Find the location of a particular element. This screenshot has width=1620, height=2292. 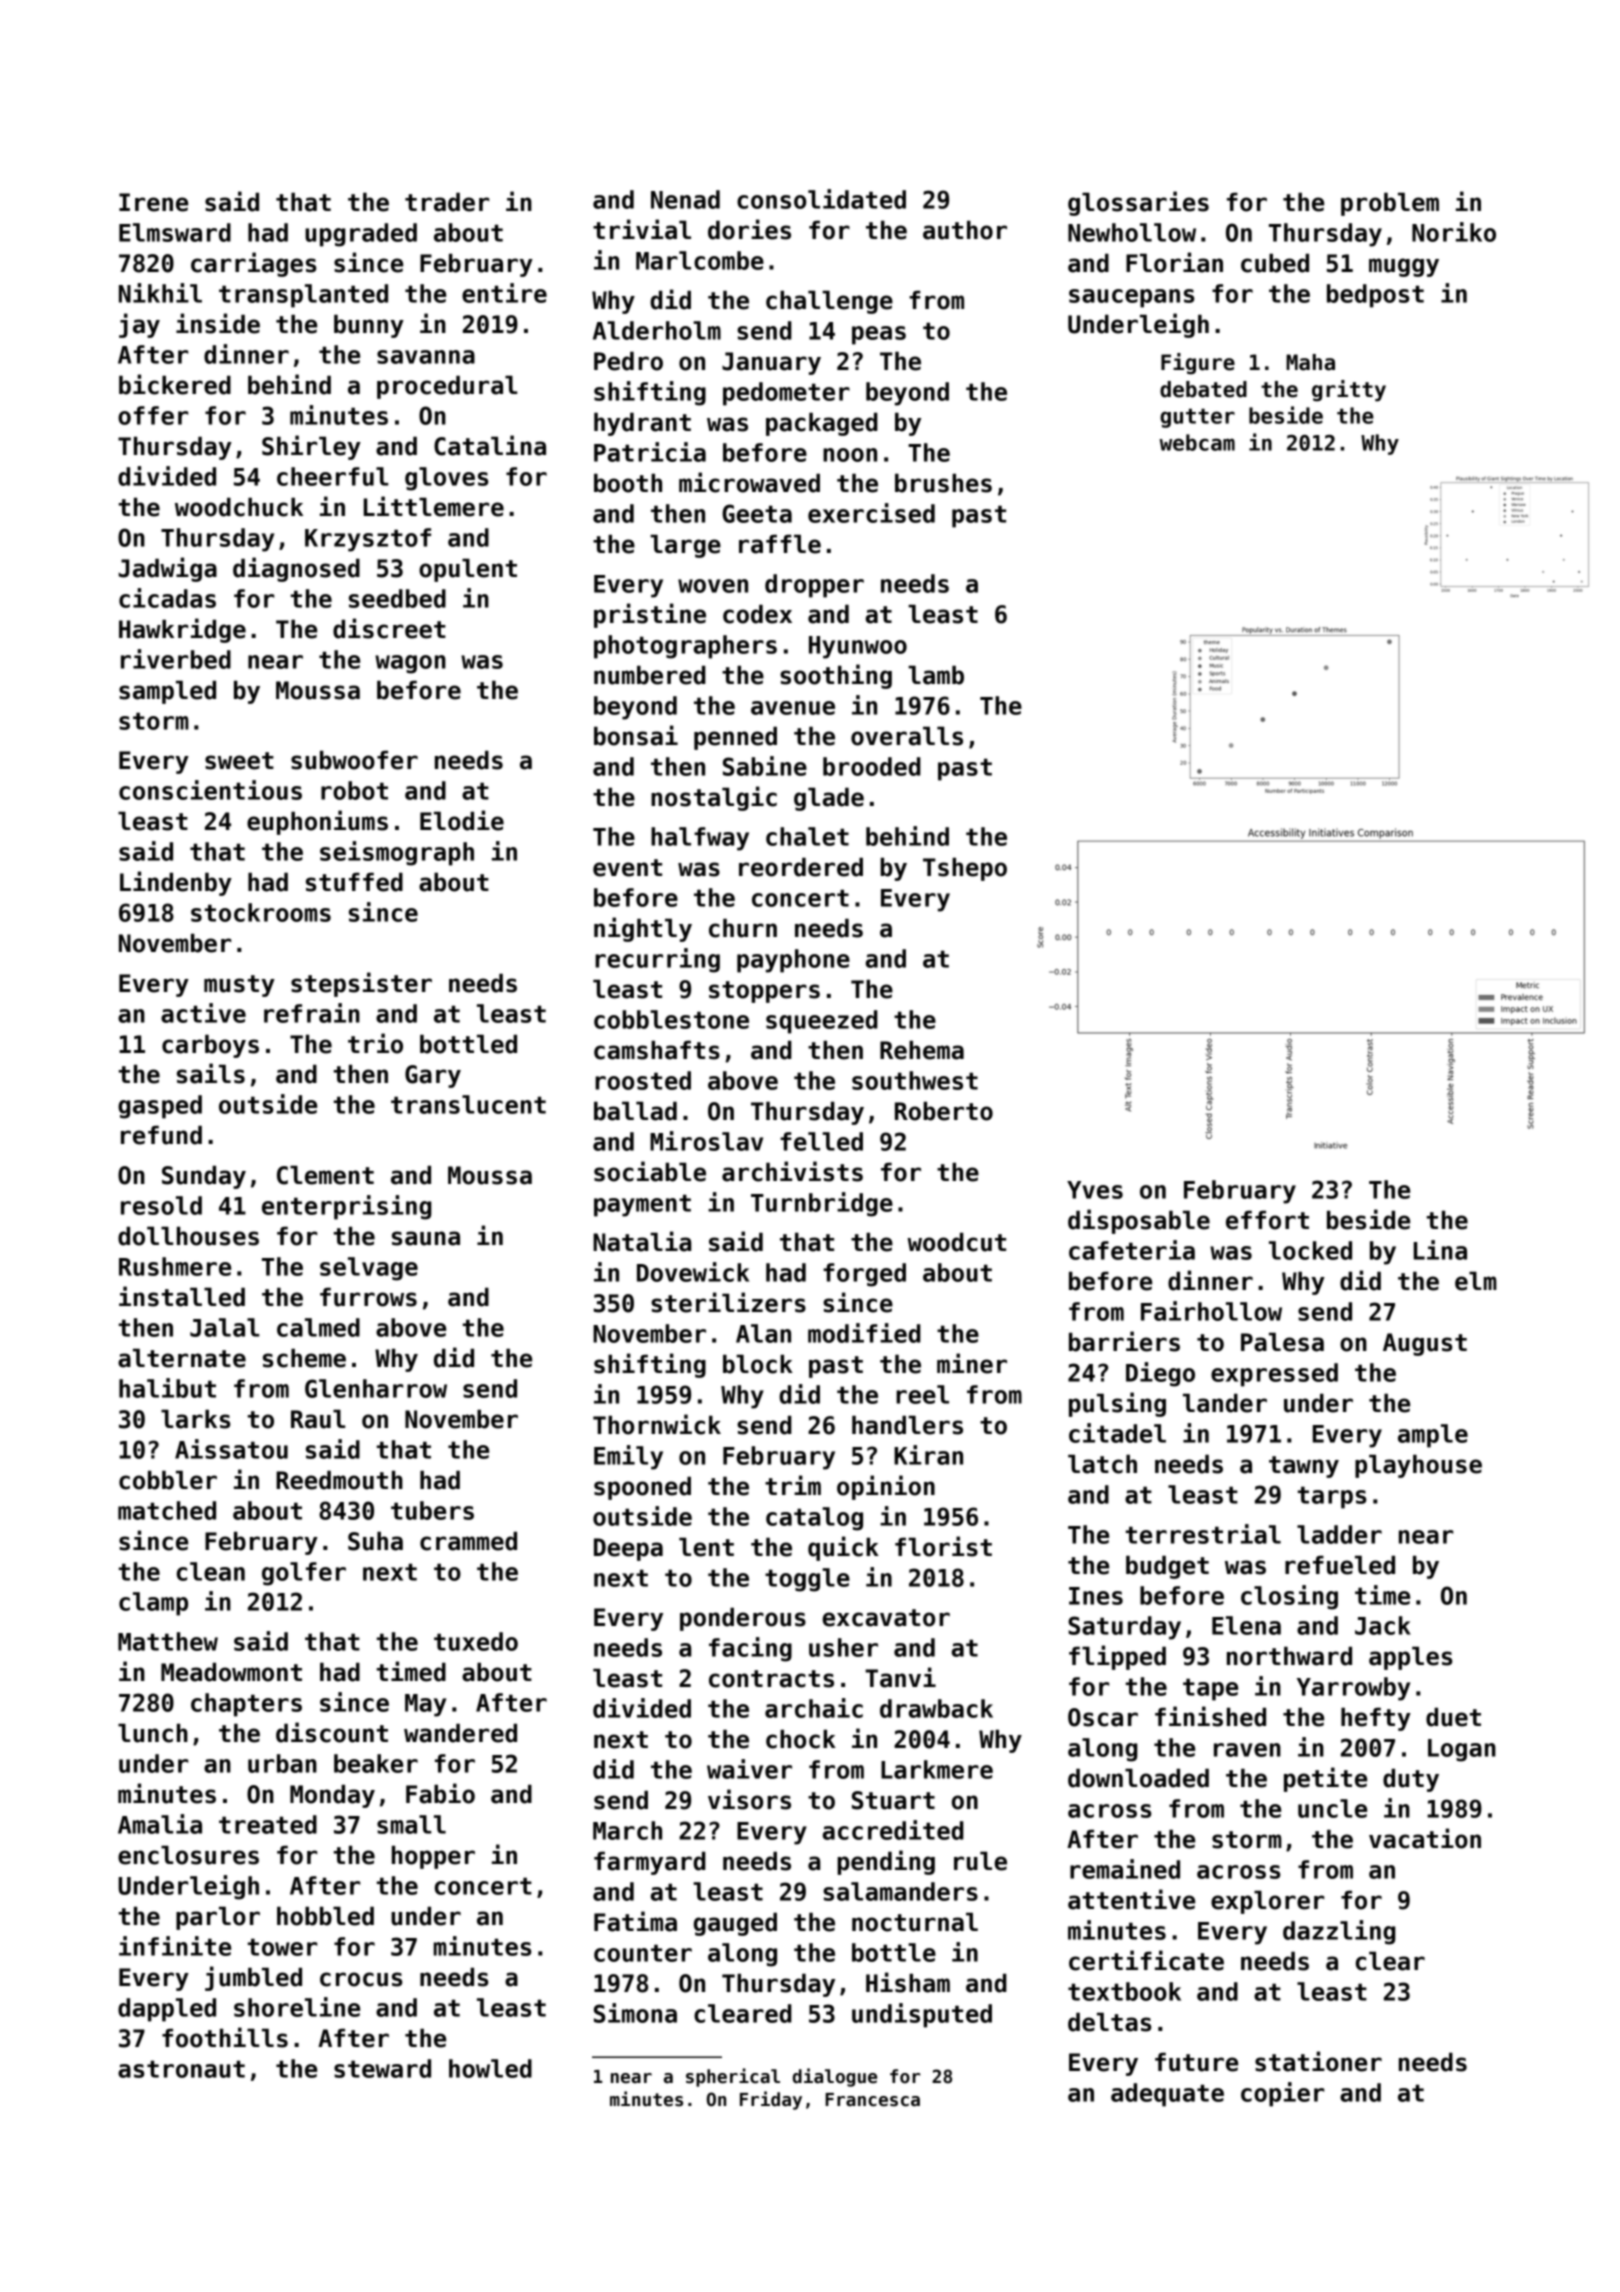

carboys is located at coordinates (210, 1046).
